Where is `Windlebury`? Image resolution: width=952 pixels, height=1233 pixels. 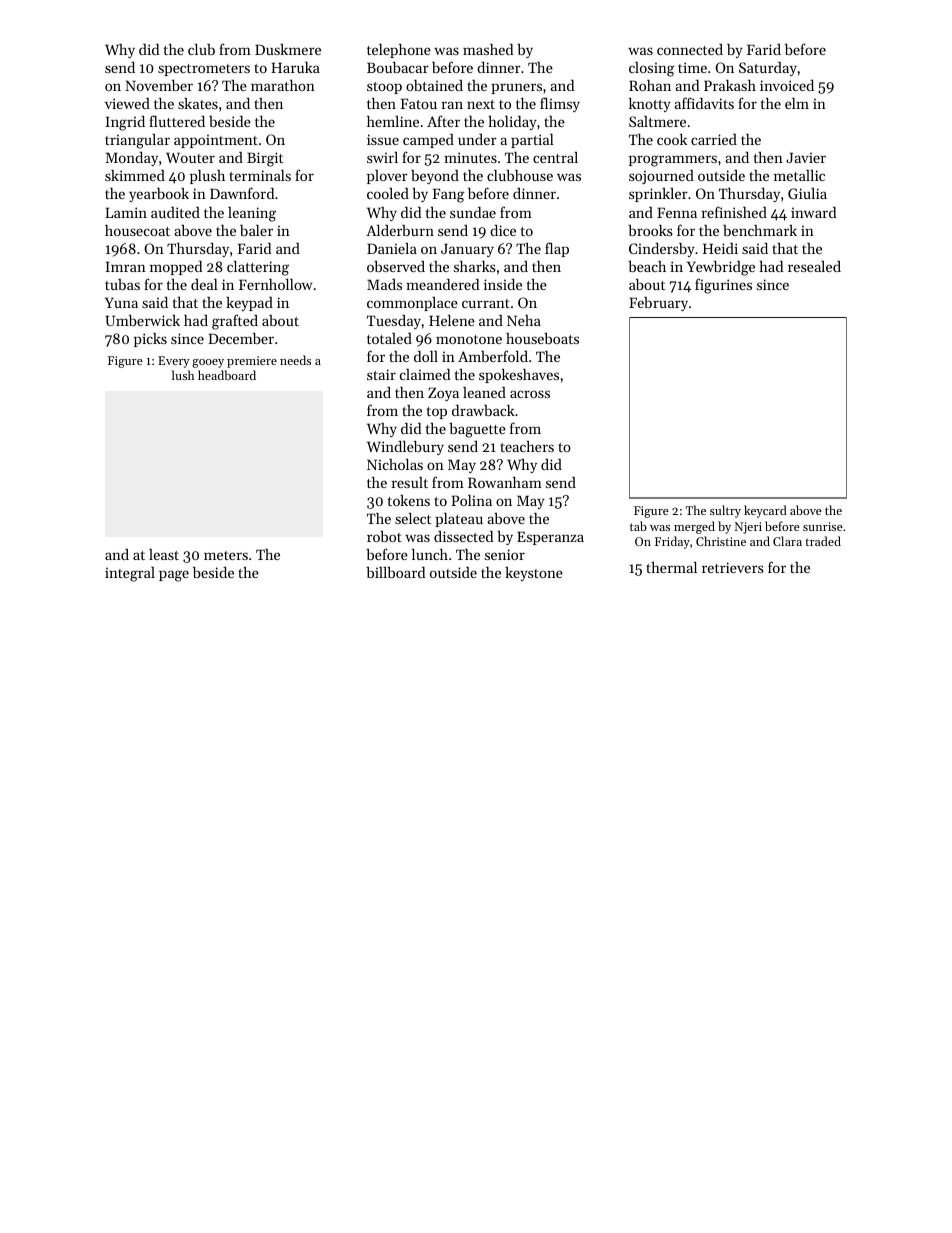
Windlebury is located at coordinates (405, 448).
